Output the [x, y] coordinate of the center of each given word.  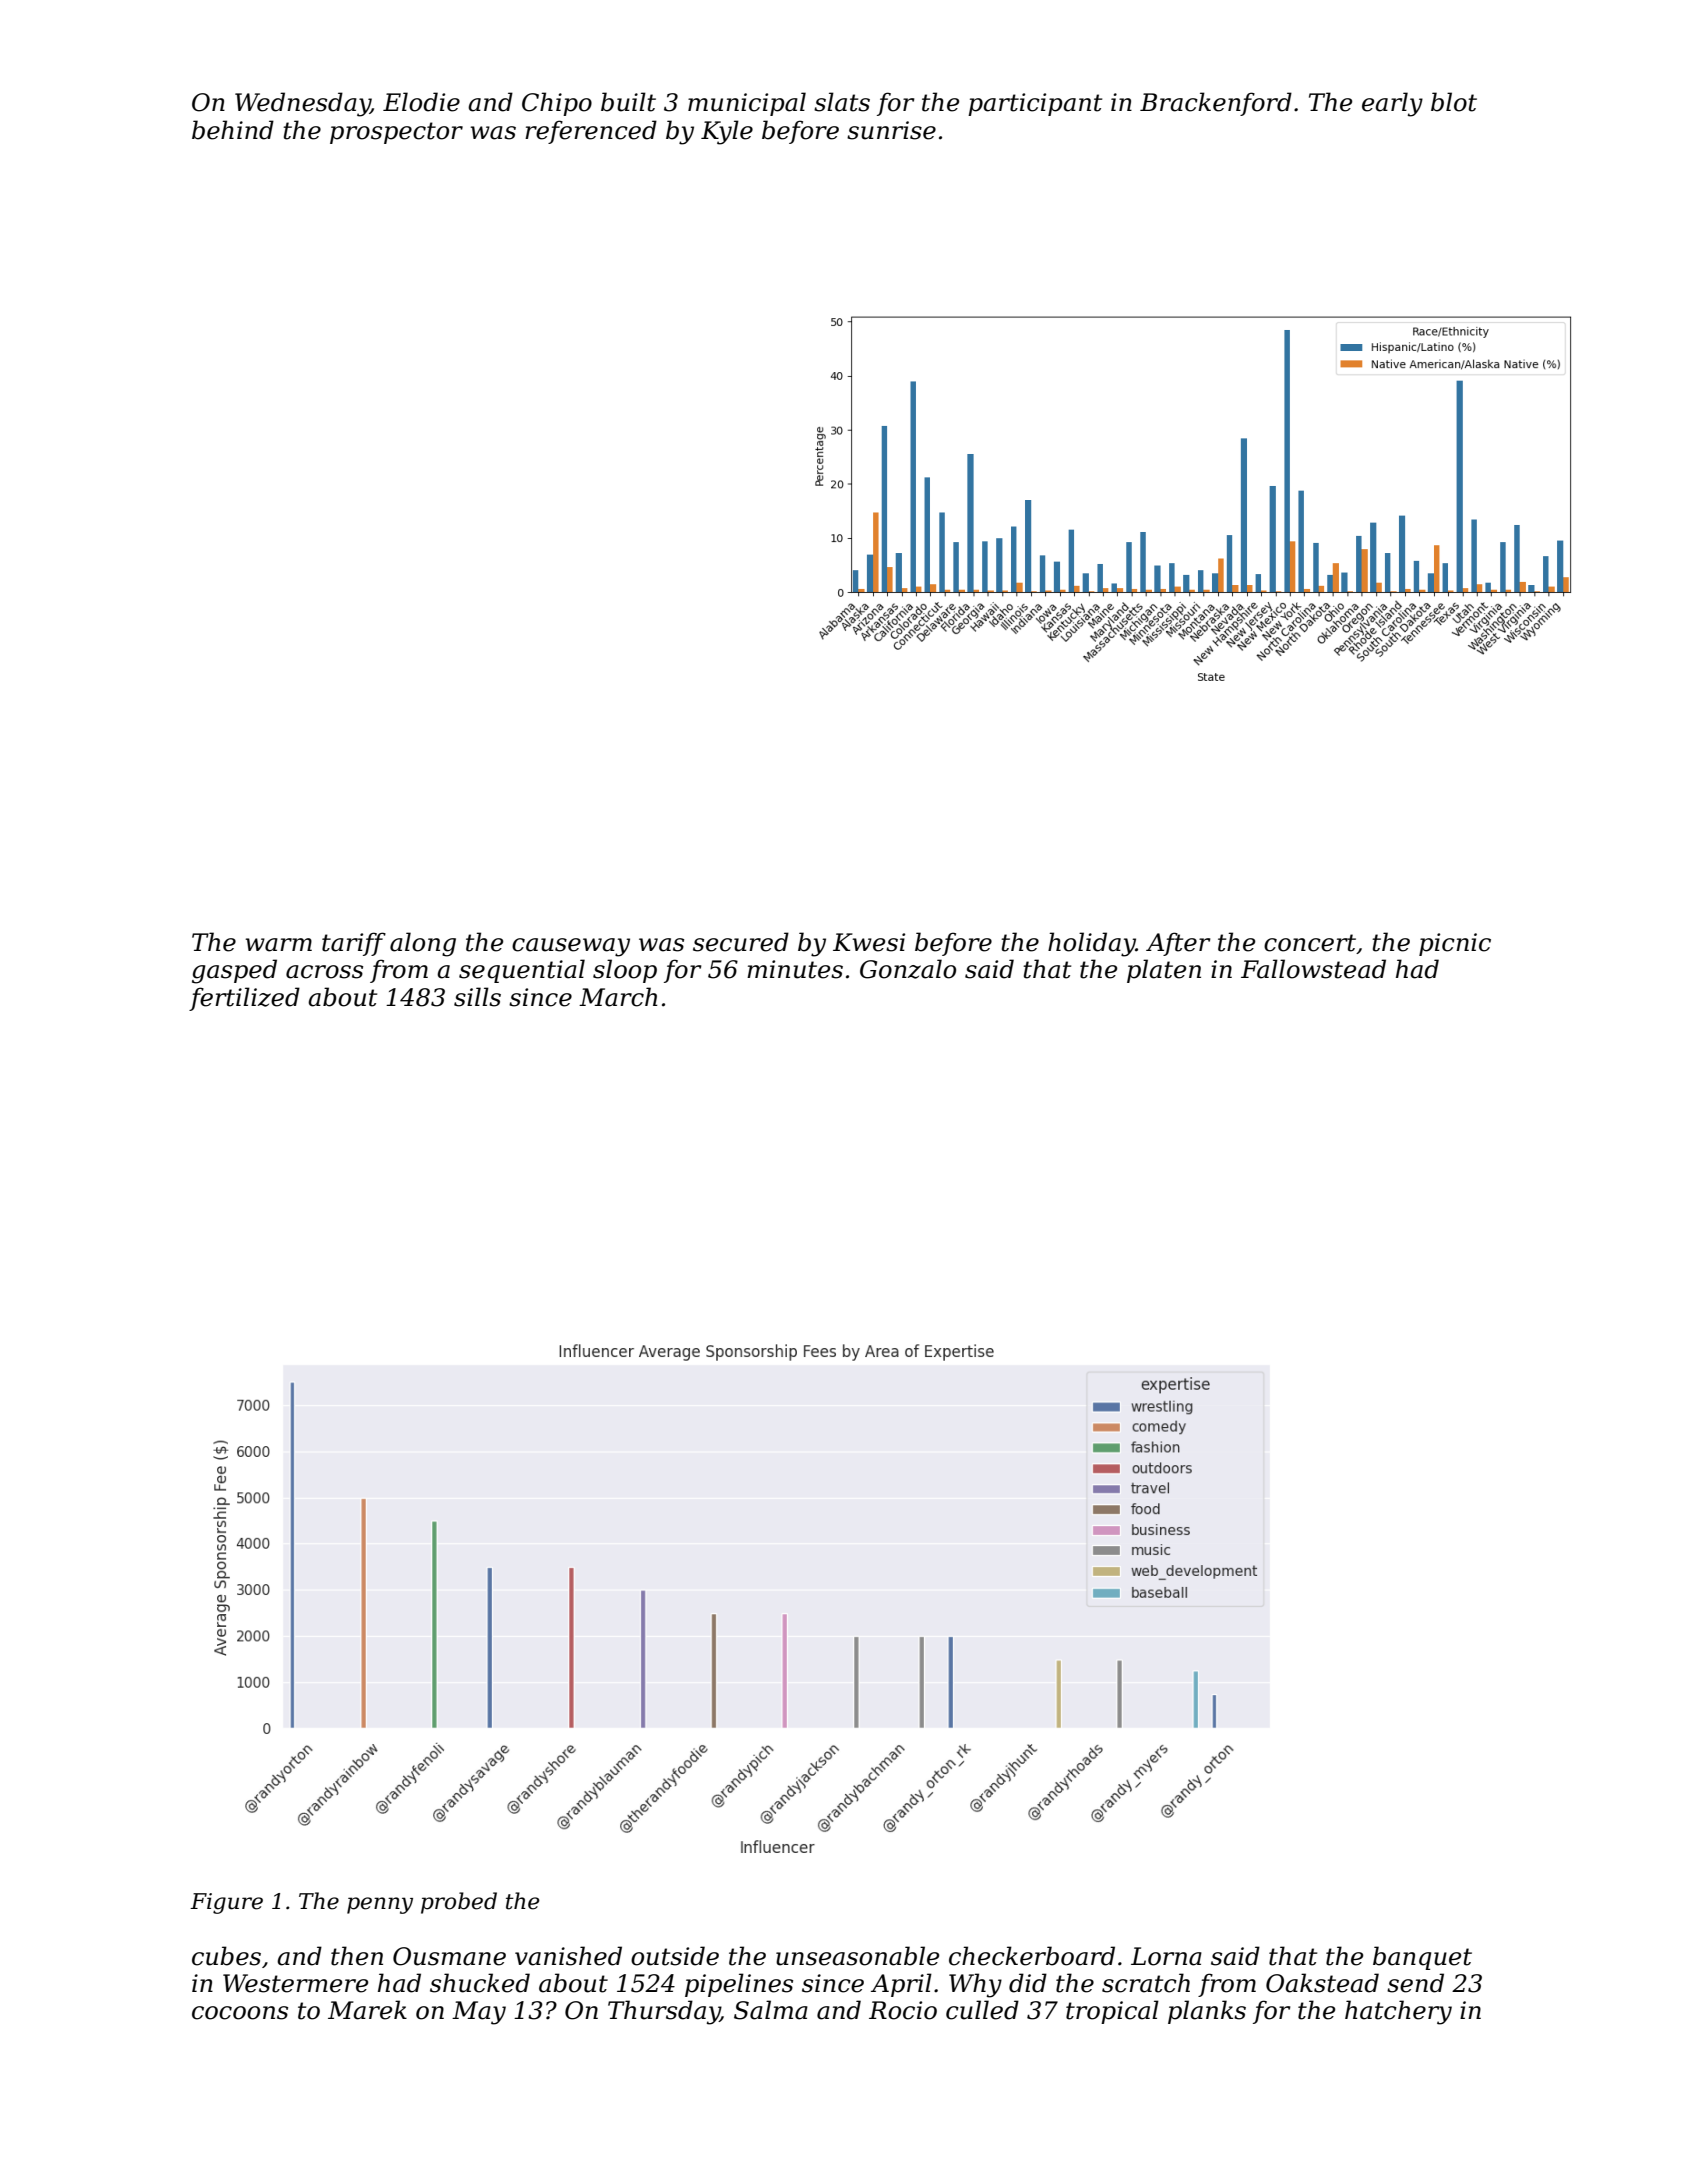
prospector [396, 133]
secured [741, 942]
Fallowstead [1313, 969]
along [423, 944]
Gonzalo [908, 969]
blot [1454, 102]
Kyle [727, 132]
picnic [1455, 944]
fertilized [244, 999]
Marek [367, 2010]
